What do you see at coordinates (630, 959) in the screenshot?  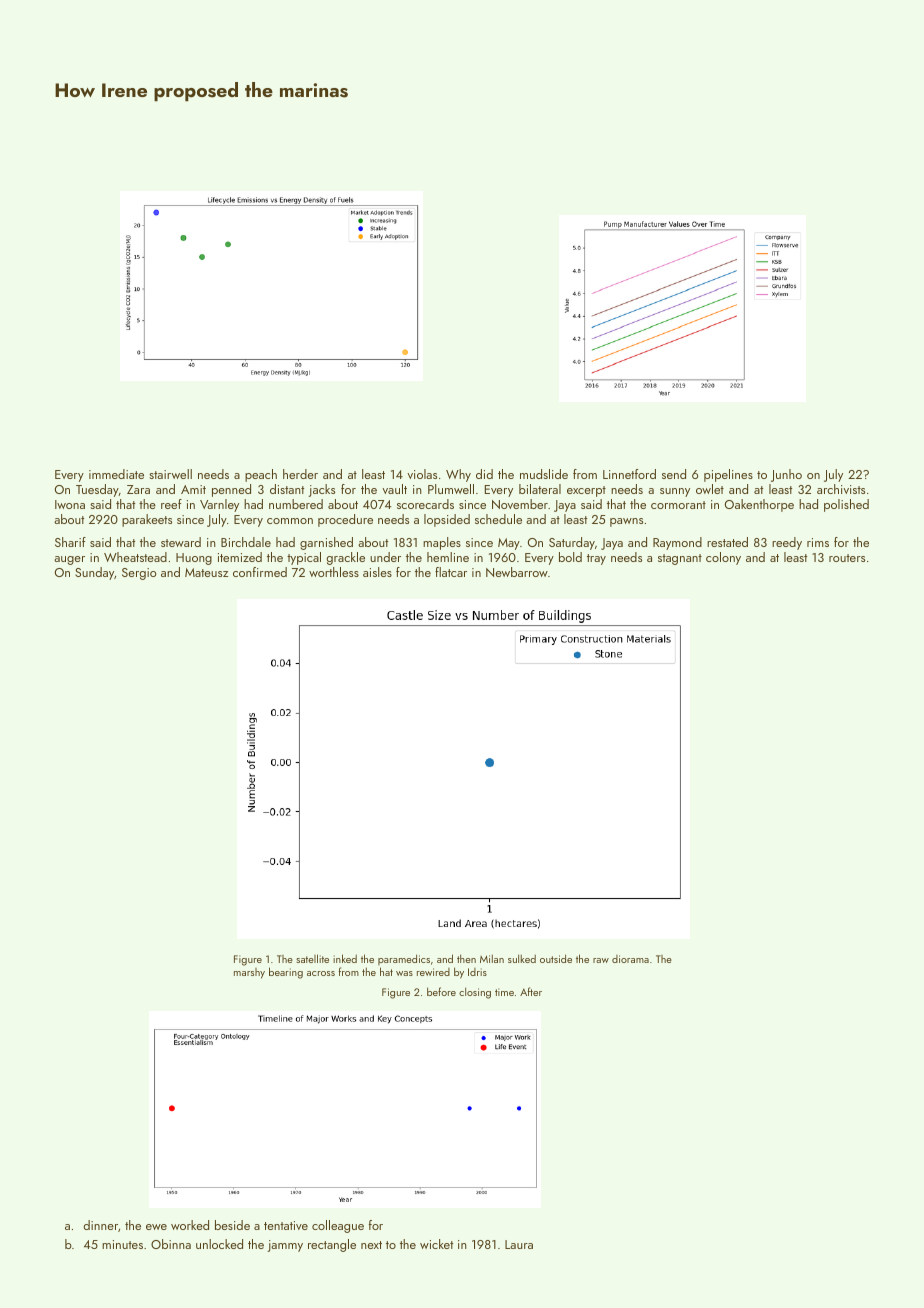 I see `diorama` at bounding box center [630, 959].
